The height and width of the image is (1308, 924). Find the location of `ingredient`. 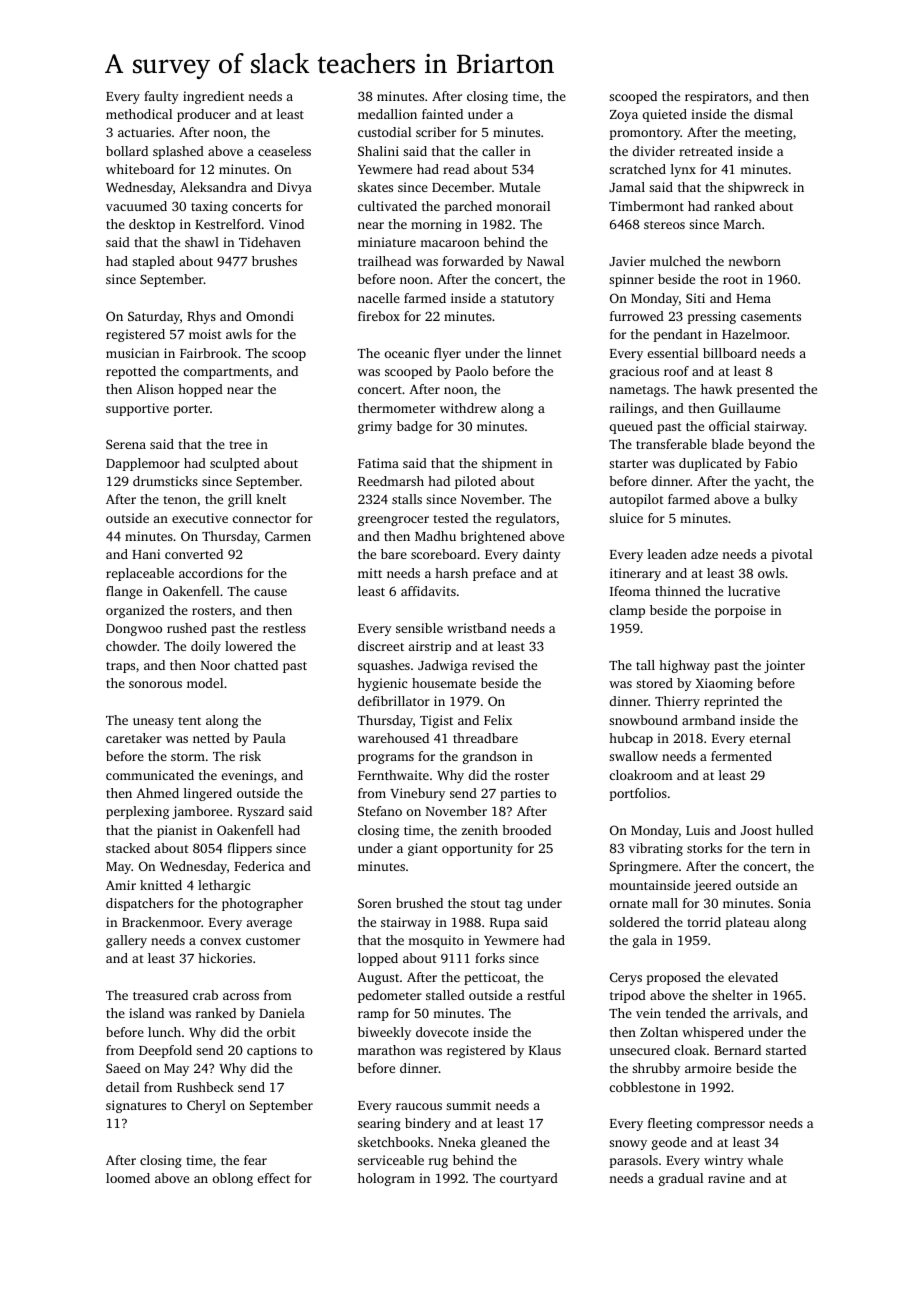

ingredient is located at coordinates (213, 97).
